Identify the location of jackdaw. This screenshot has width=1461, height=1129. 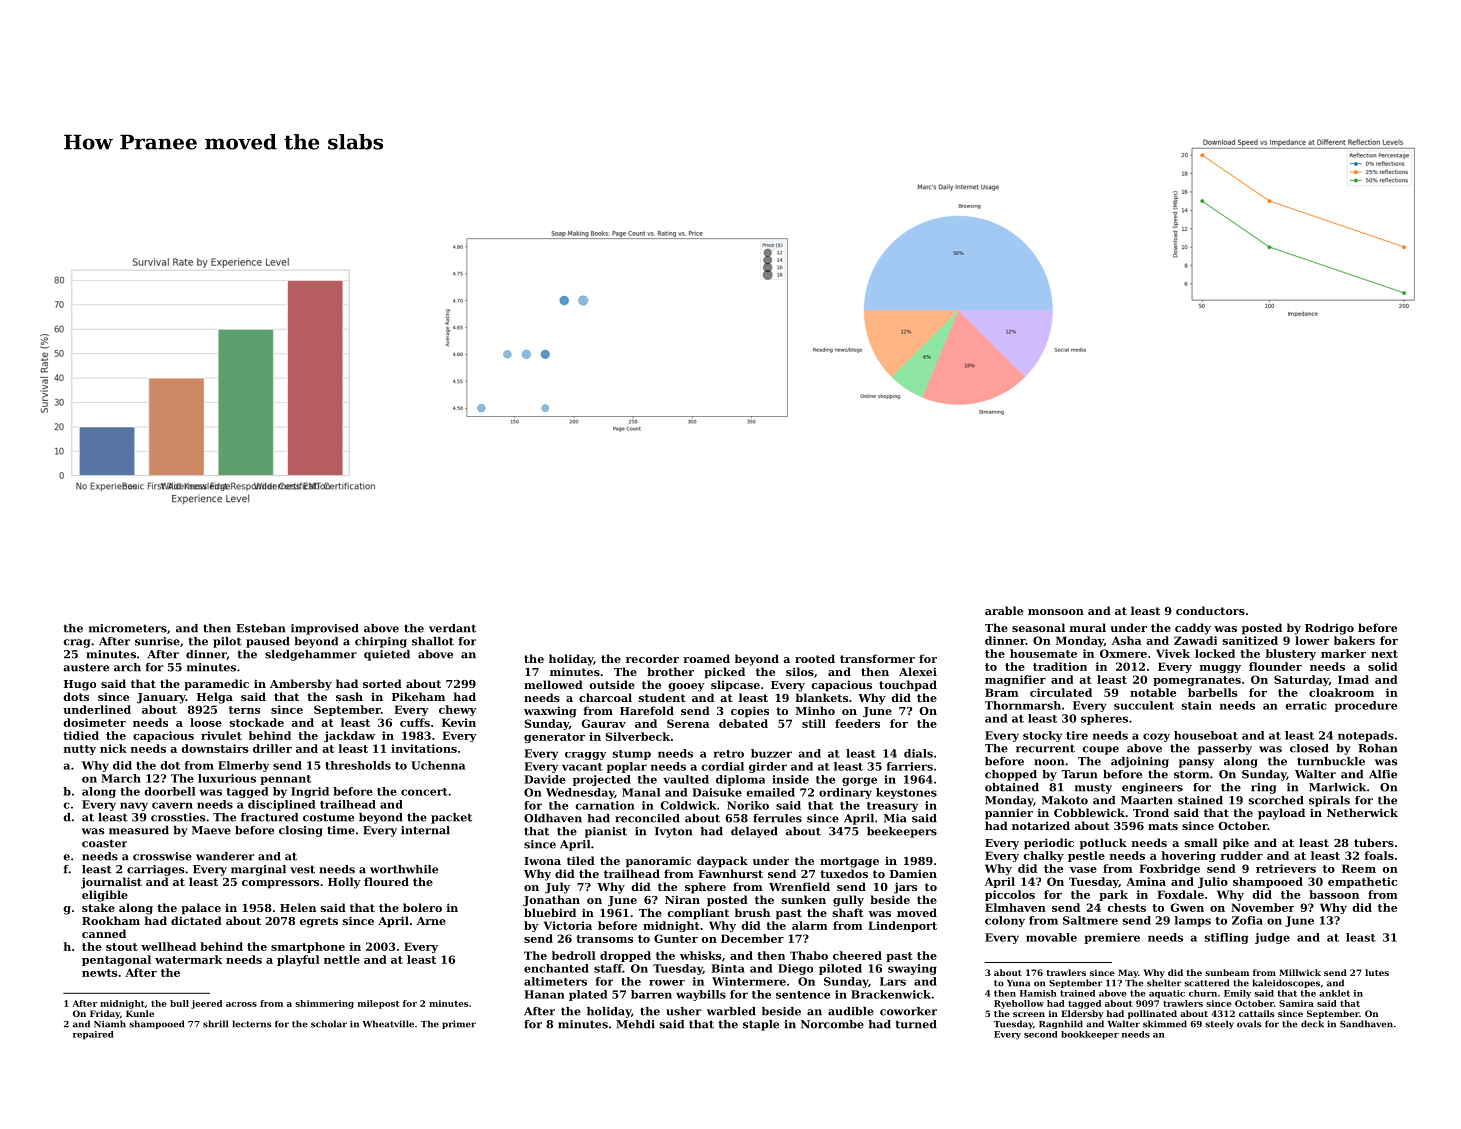
(349, 736).
